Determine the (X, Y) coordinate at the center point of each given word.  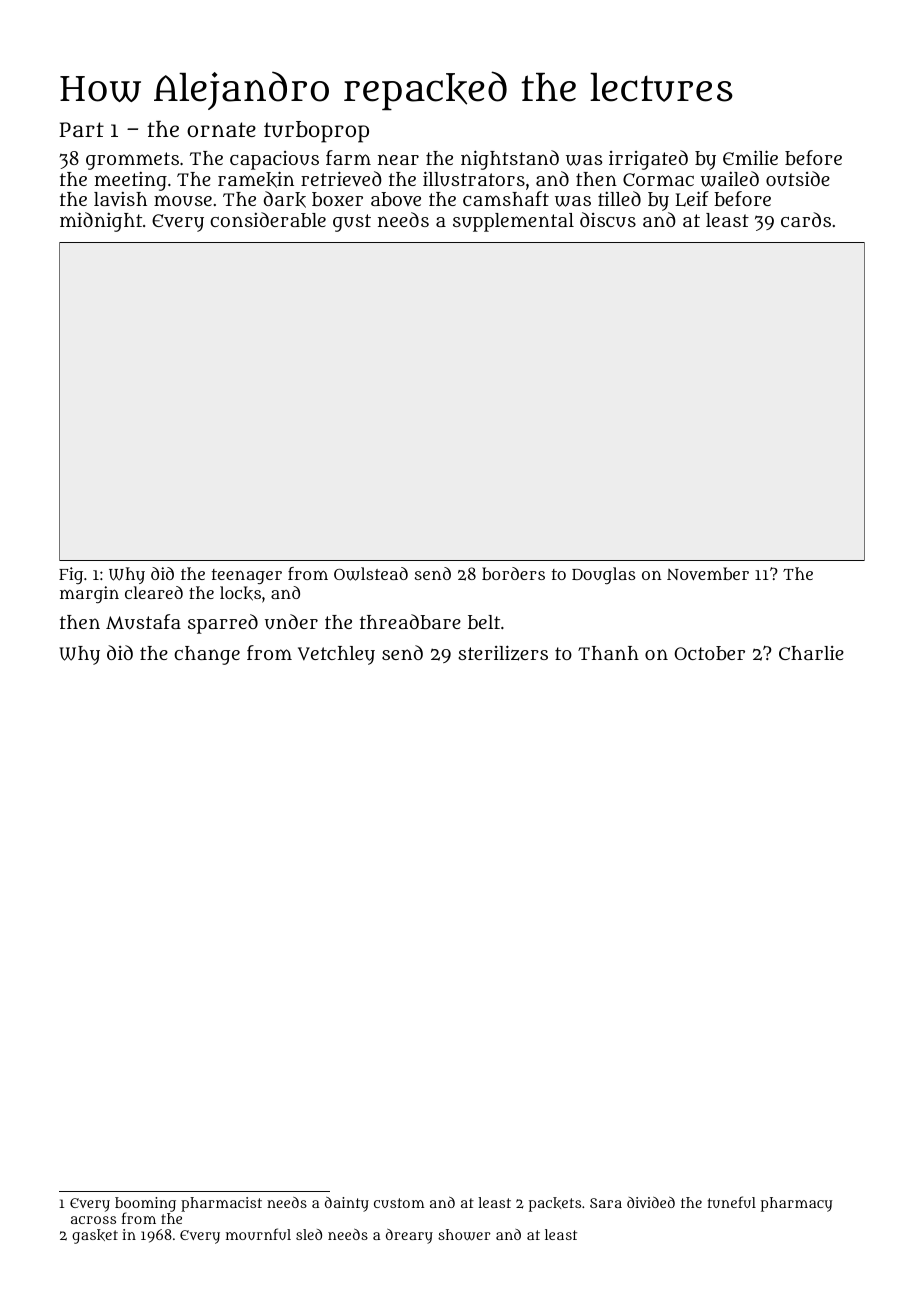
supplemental (513, 222)
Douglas (603, 575)
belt (484, 622)
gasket (95, 1236)
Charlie (811, 653)
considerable (268, 219)
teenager (247, 576)
